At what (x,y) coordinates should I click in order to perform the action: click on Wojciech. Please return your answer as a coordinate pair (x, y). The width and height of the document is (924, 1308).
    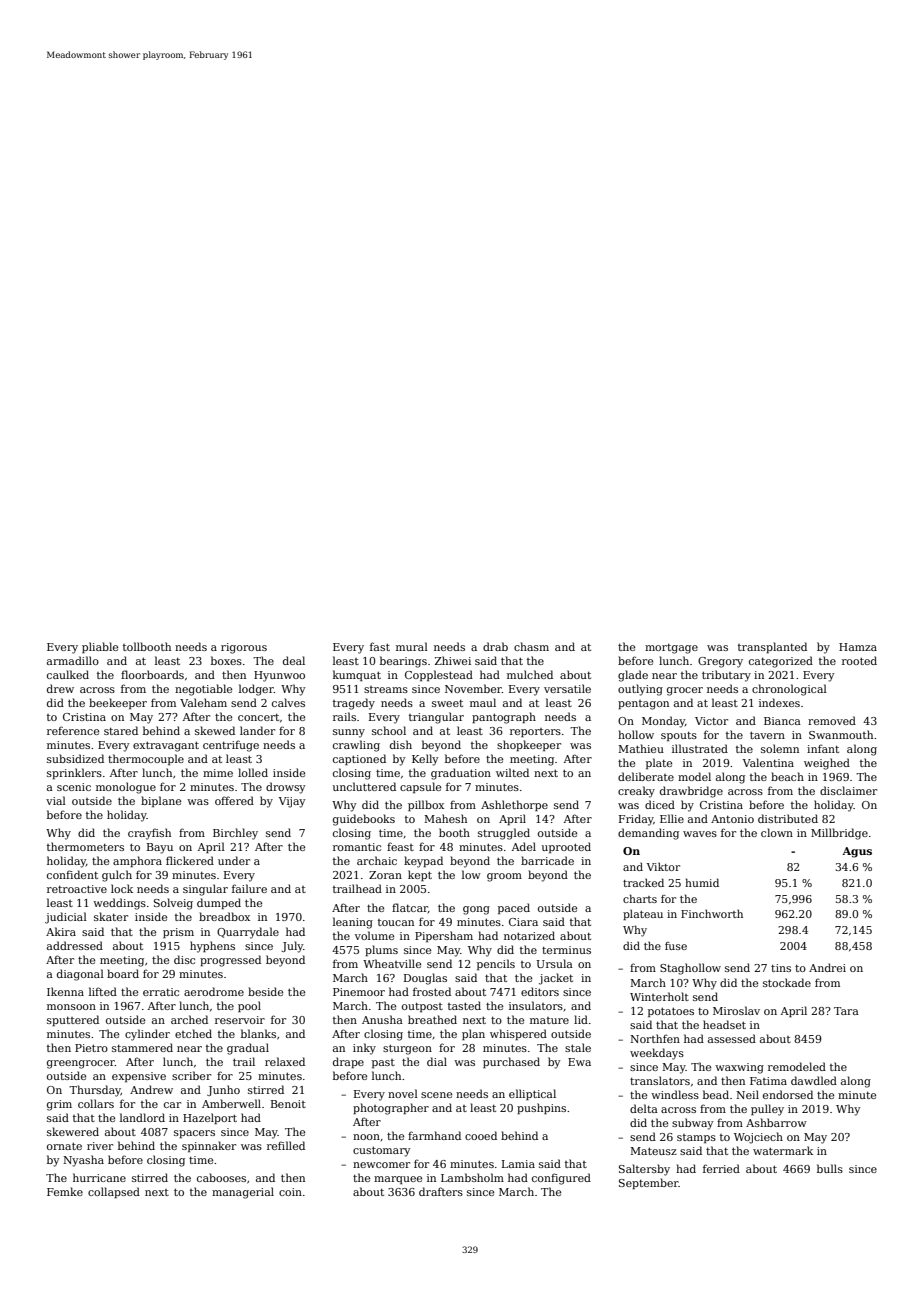
    Looking at the image, I should click on (758, 1138).
